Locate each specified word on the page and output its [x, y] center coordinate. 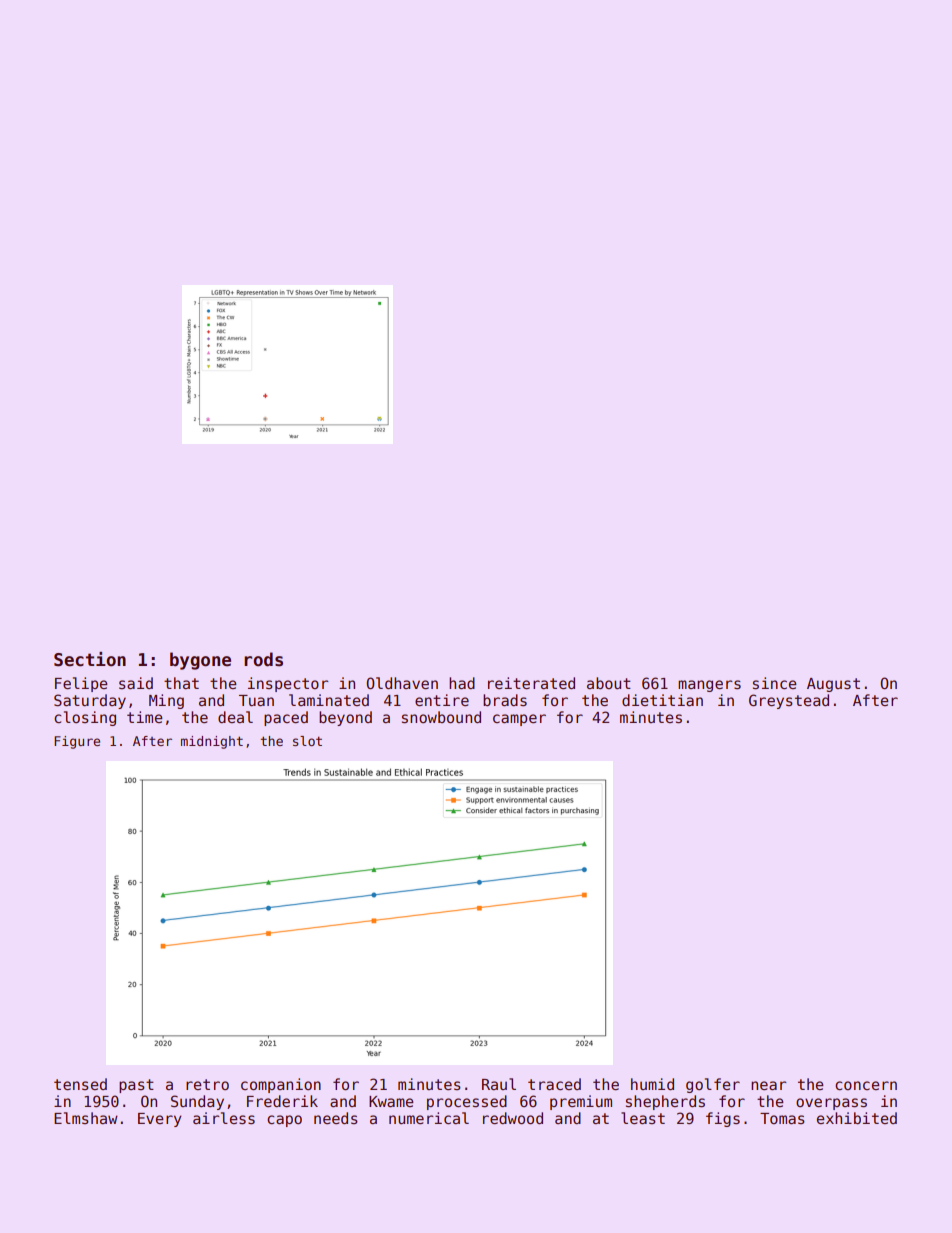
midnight [212, 742]
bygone [200, 661]
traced [554, 1084]
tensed [80, 1084]
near [768, 1085]
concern [866, 1085]
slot [307, 741]
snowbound [441, 717]
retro [207, 1084]
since [774, 683]
